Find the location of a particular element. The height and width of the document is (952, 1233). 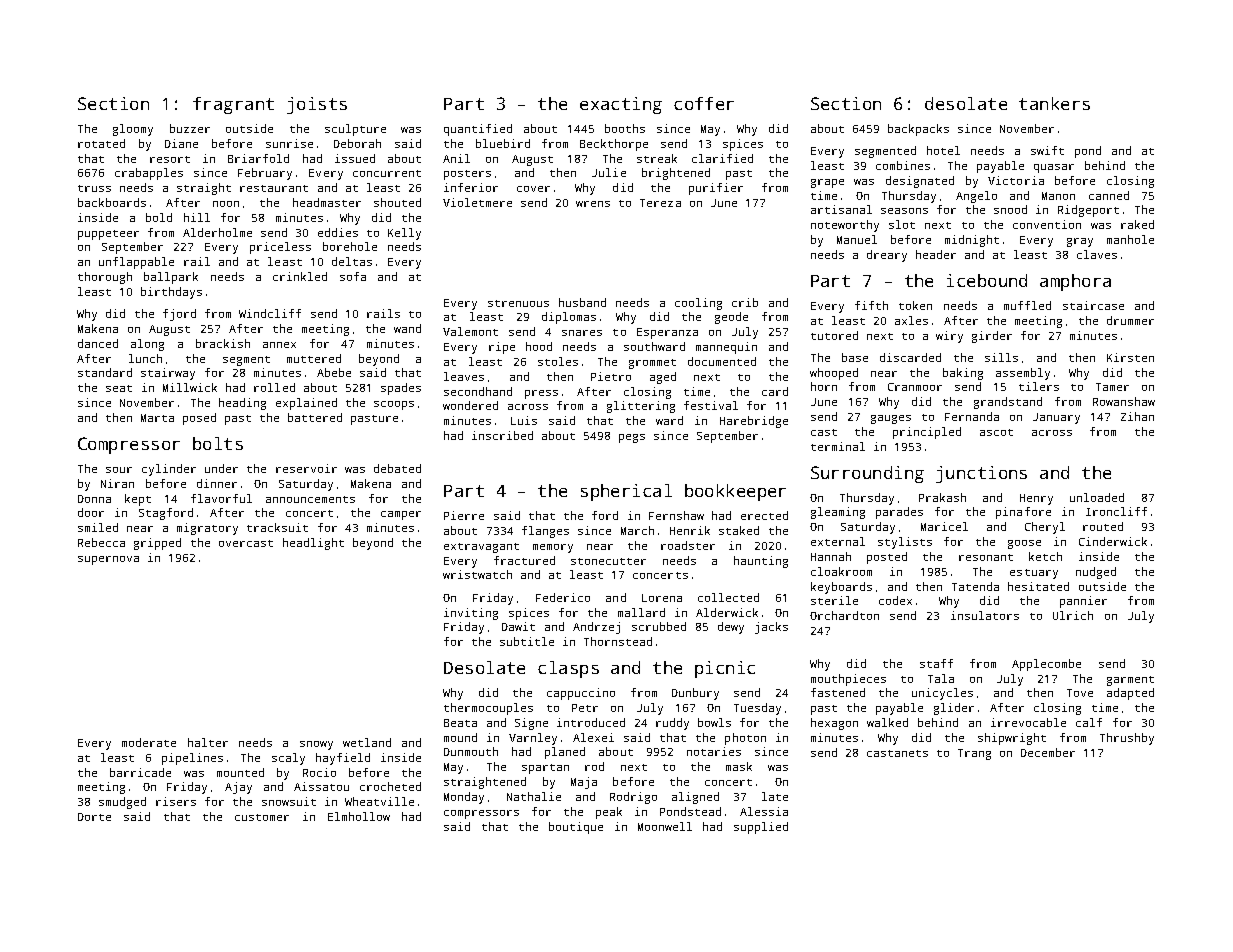

Alessia is located at coordinates (764, 811).
